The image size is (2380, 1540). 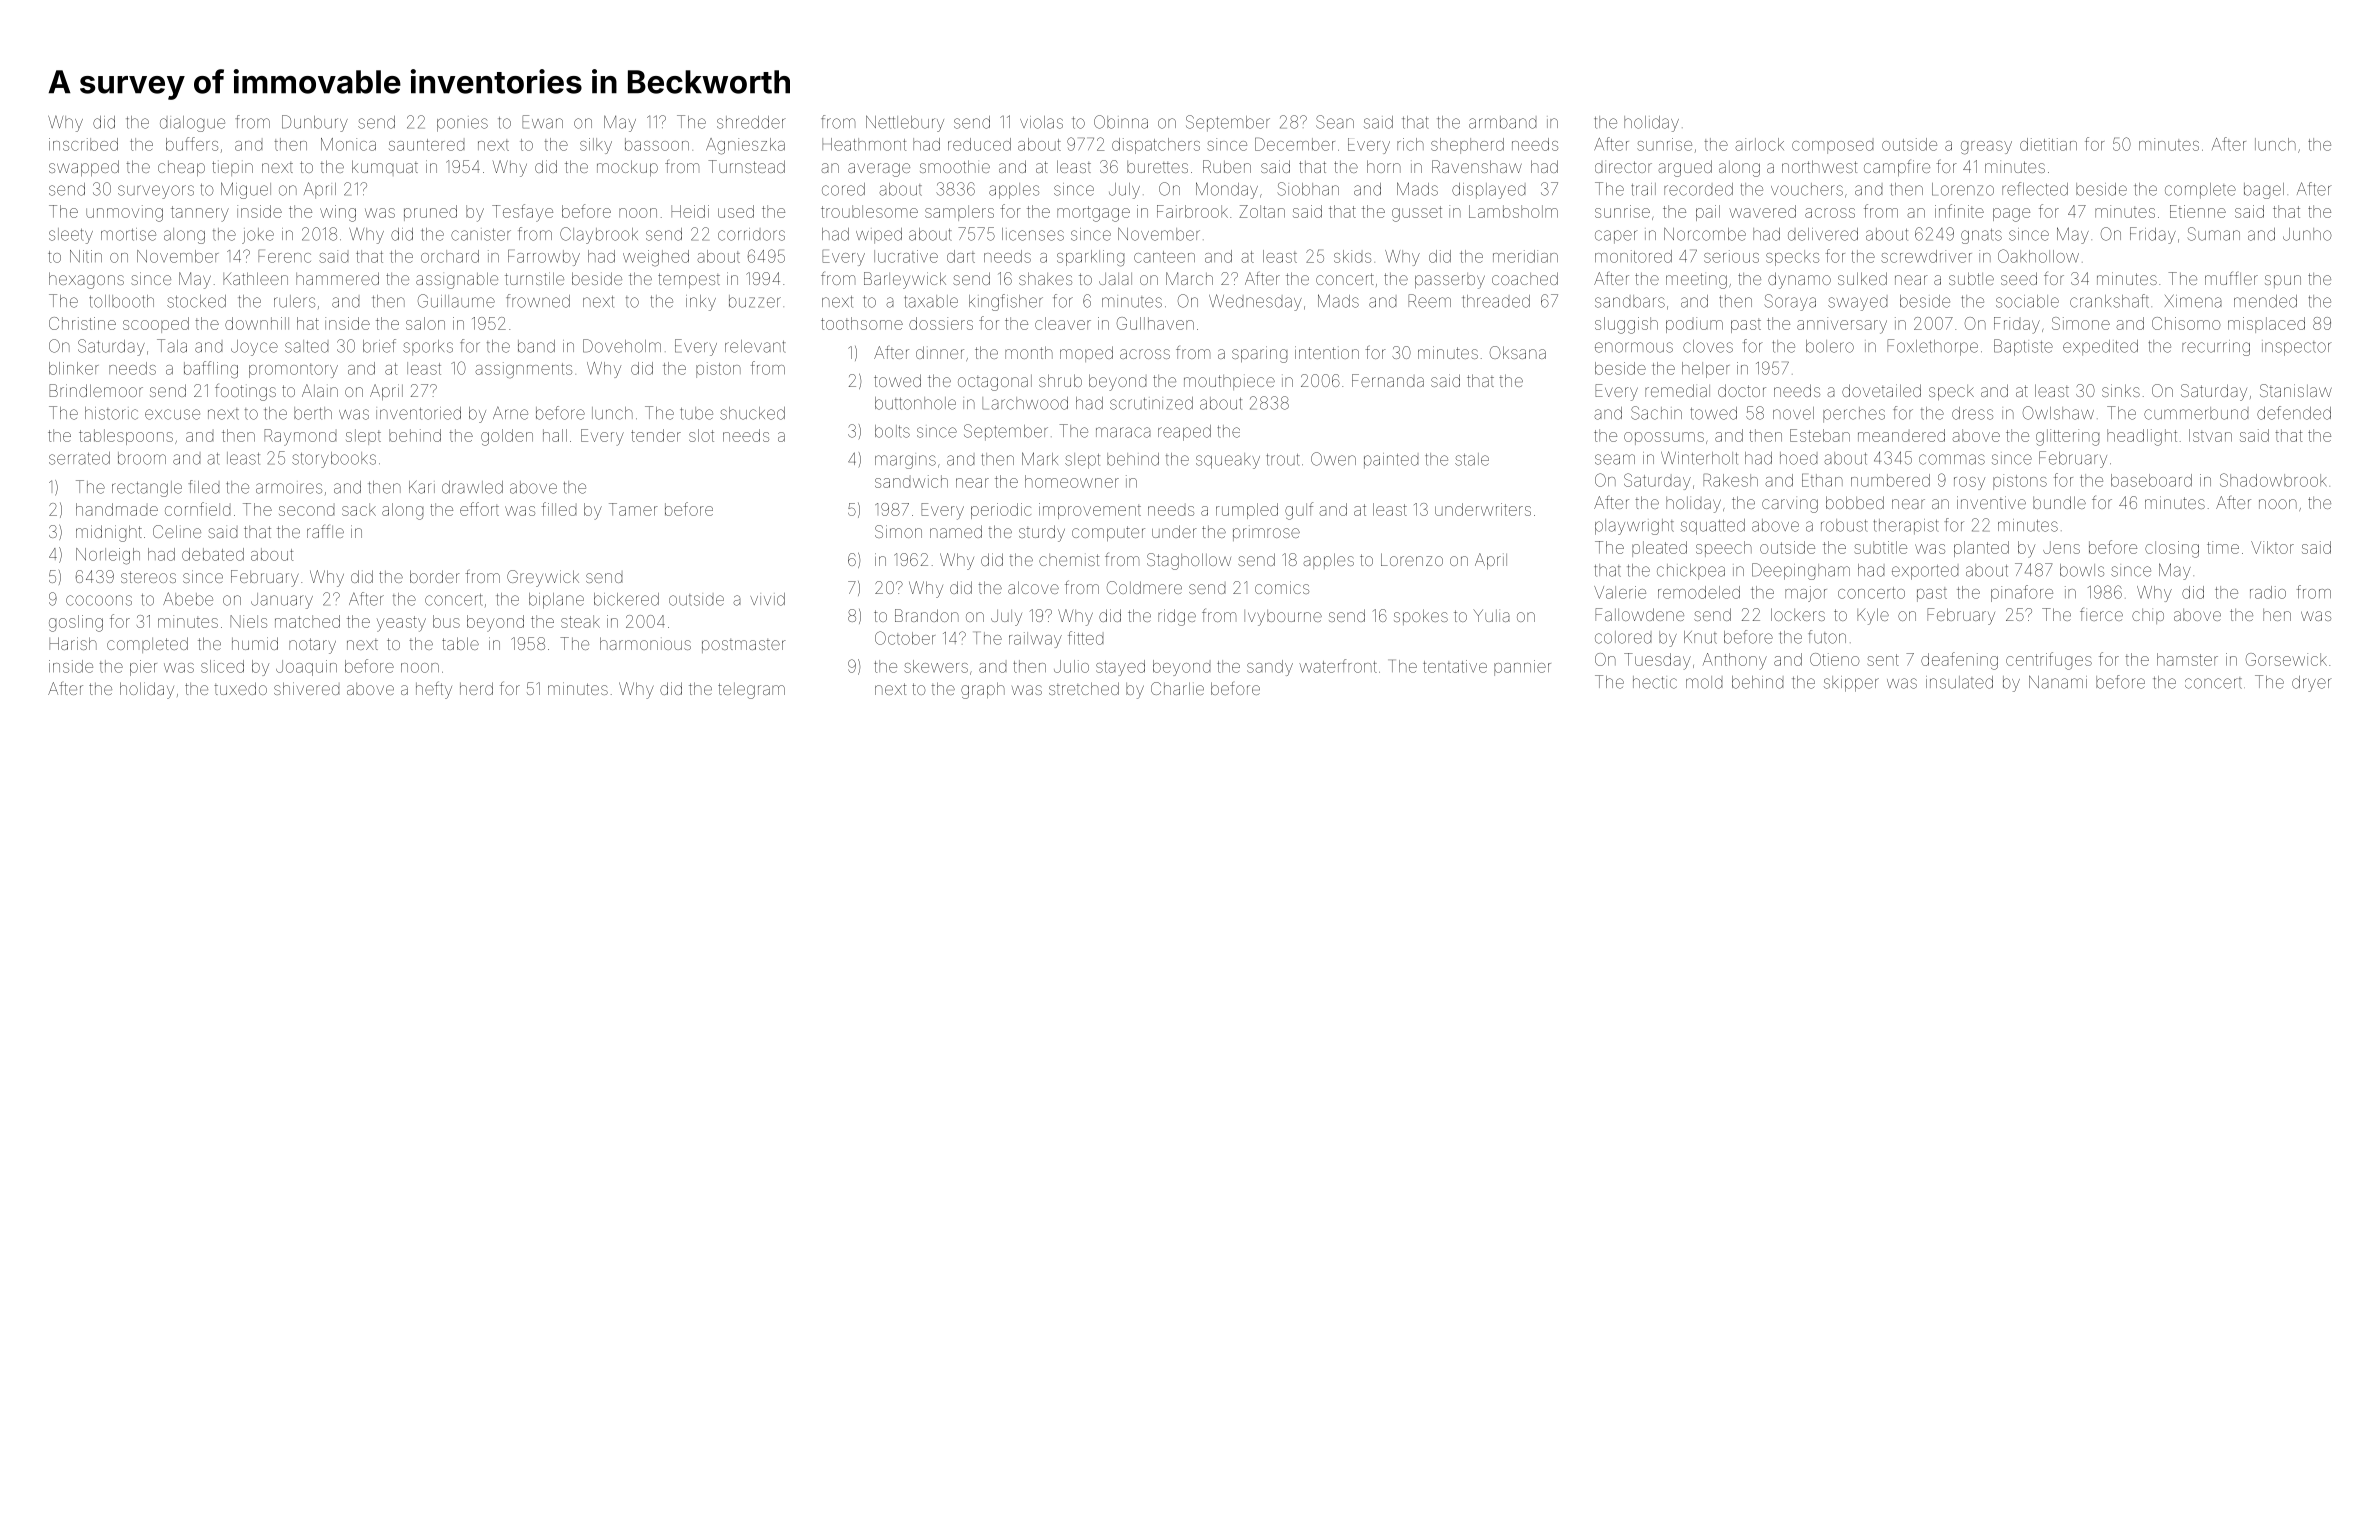 I want to click on graph, so click(x=983, y=690).
